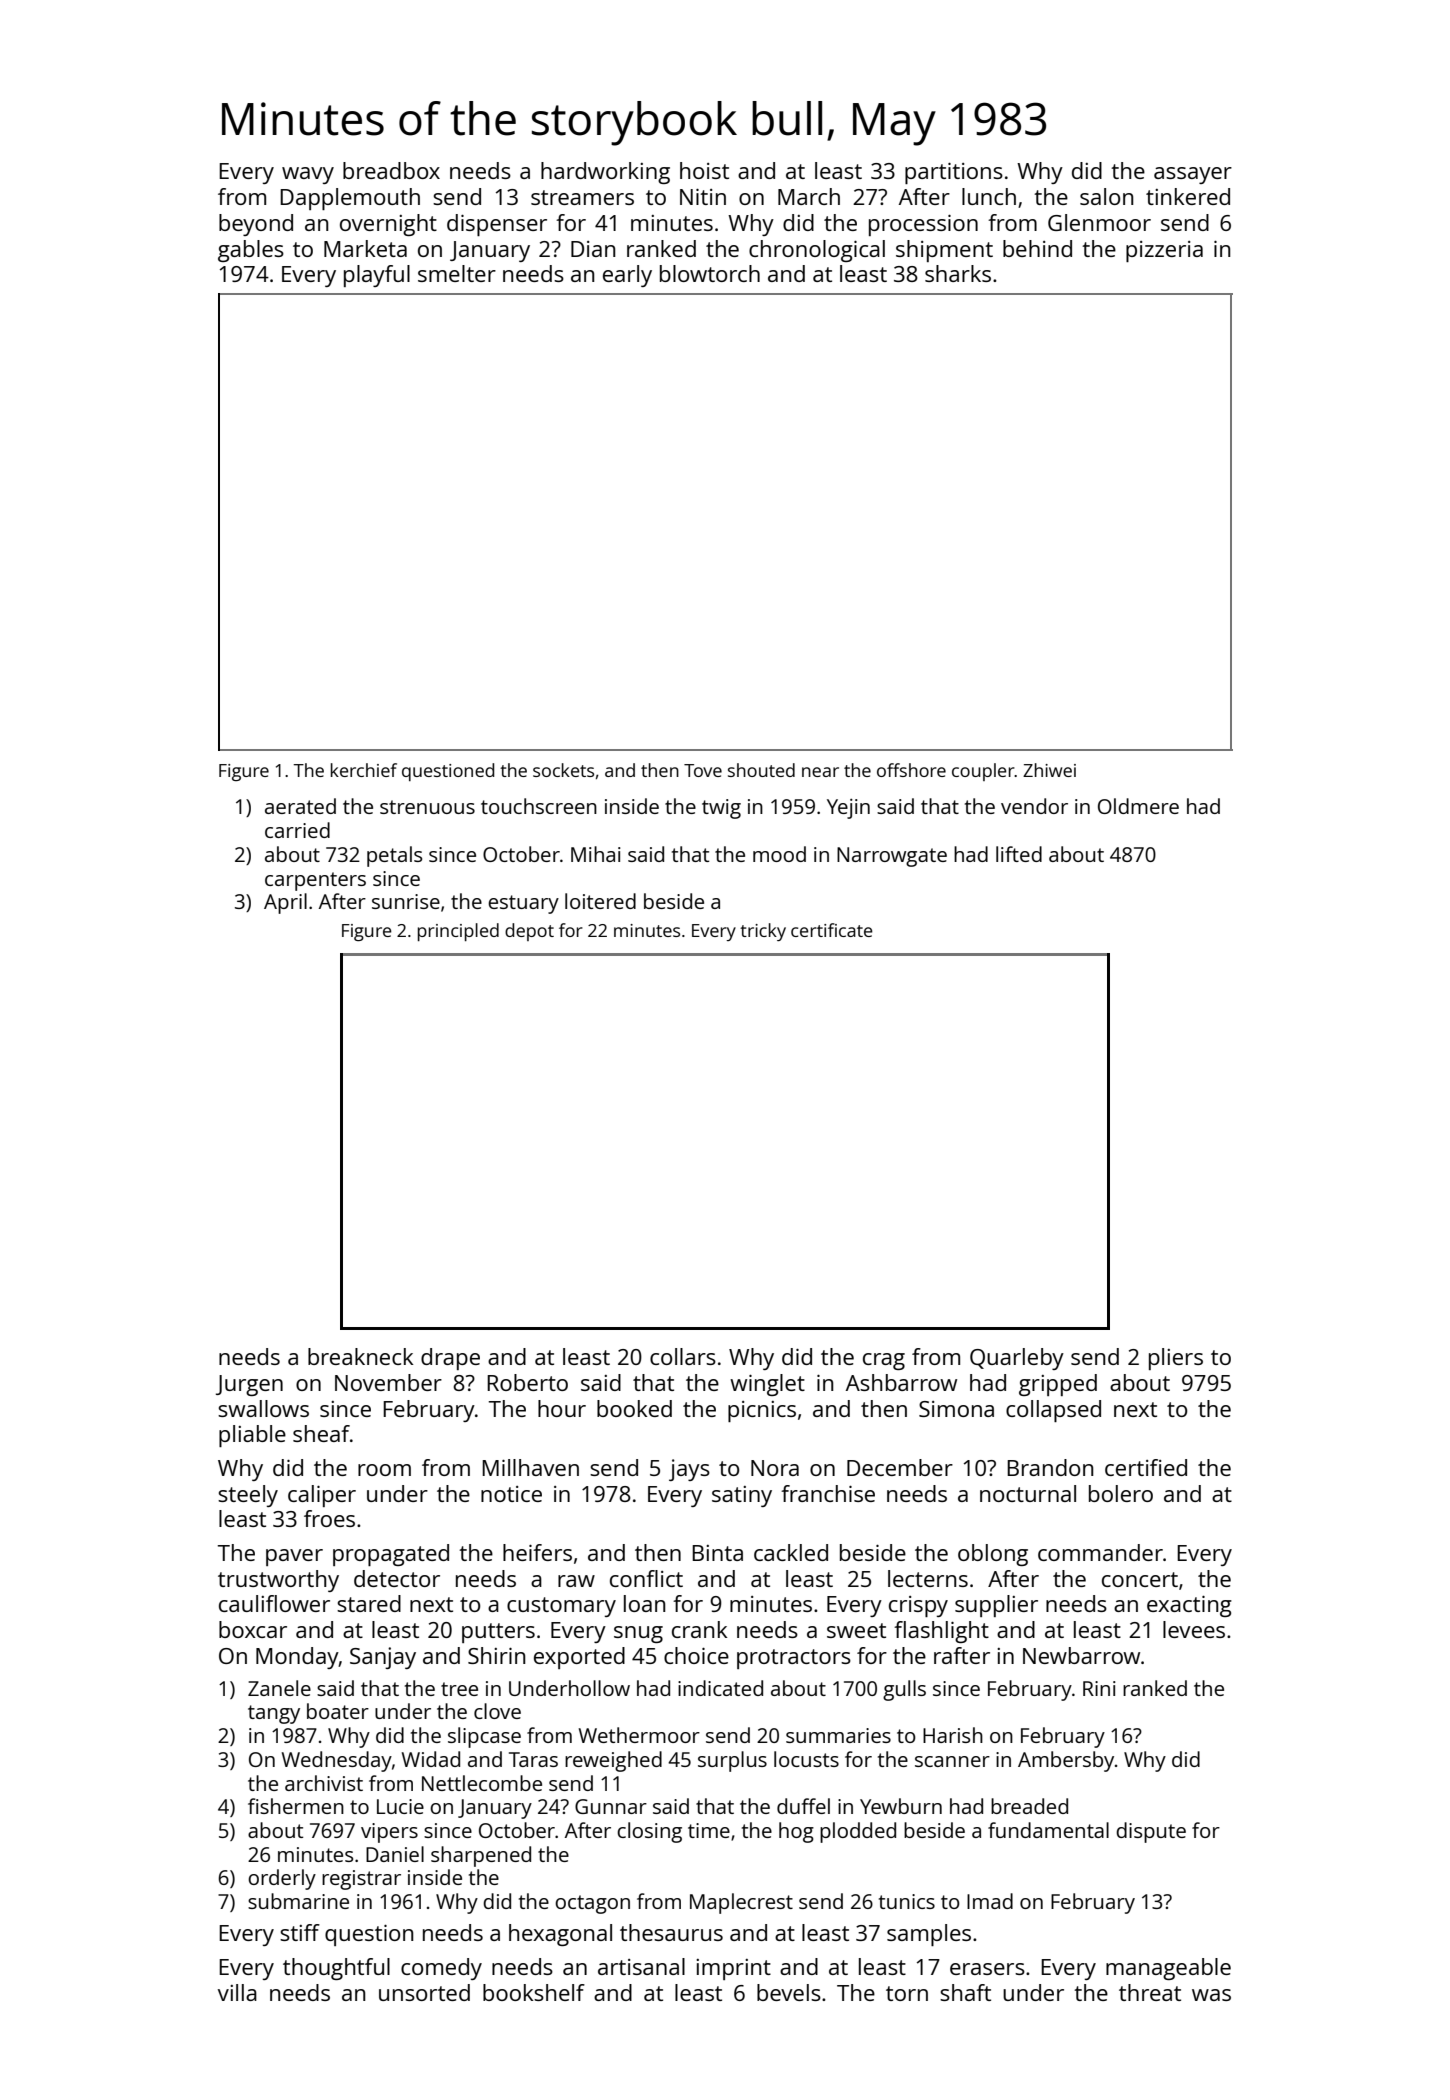 The height and width of the document is (2100, 1450). What do you see at coordinates (1193, 175) in the document?
I see `assayer` at bounding box center [1193, 175].
